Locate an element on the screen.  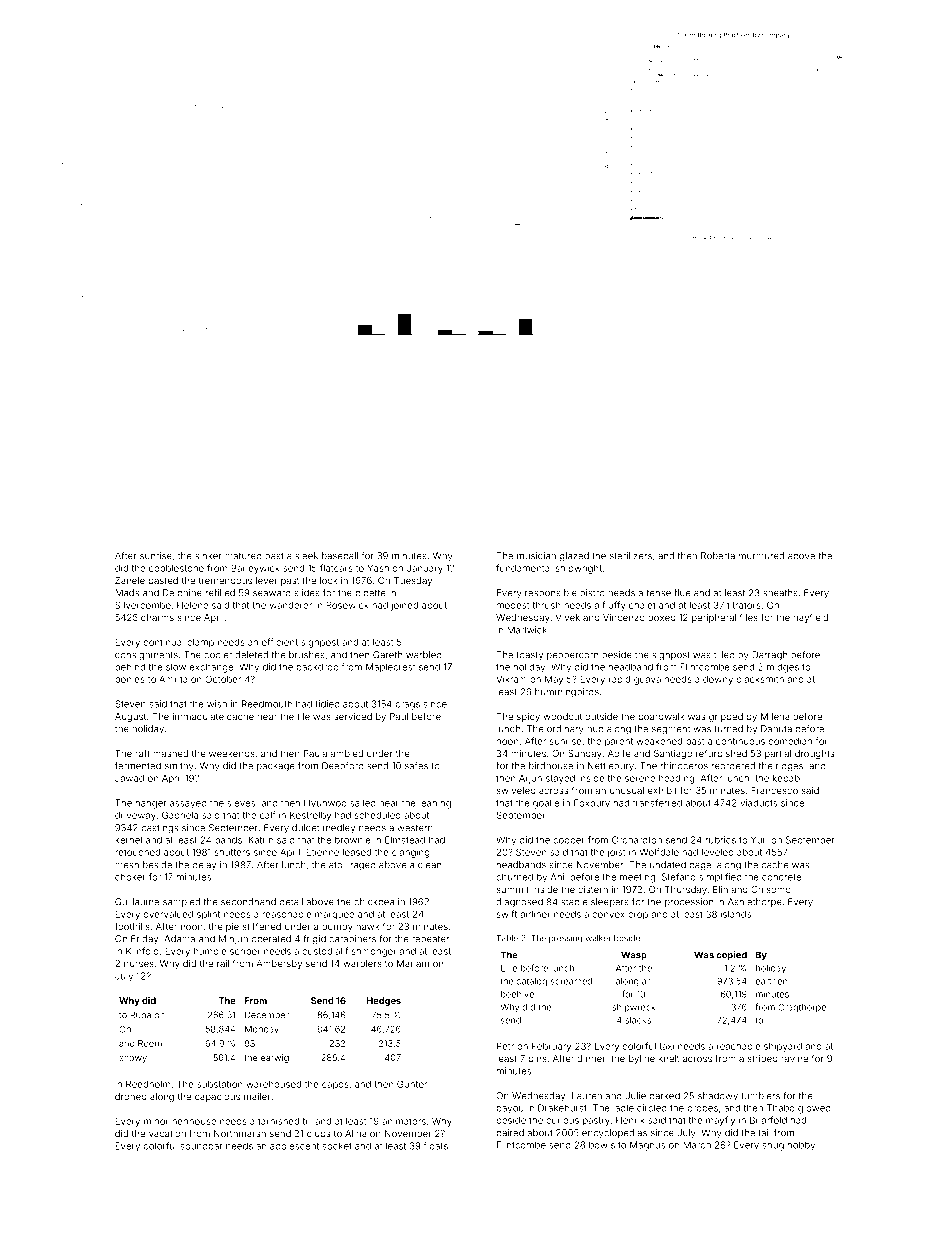
musician is located at coordinates (536, 556).
